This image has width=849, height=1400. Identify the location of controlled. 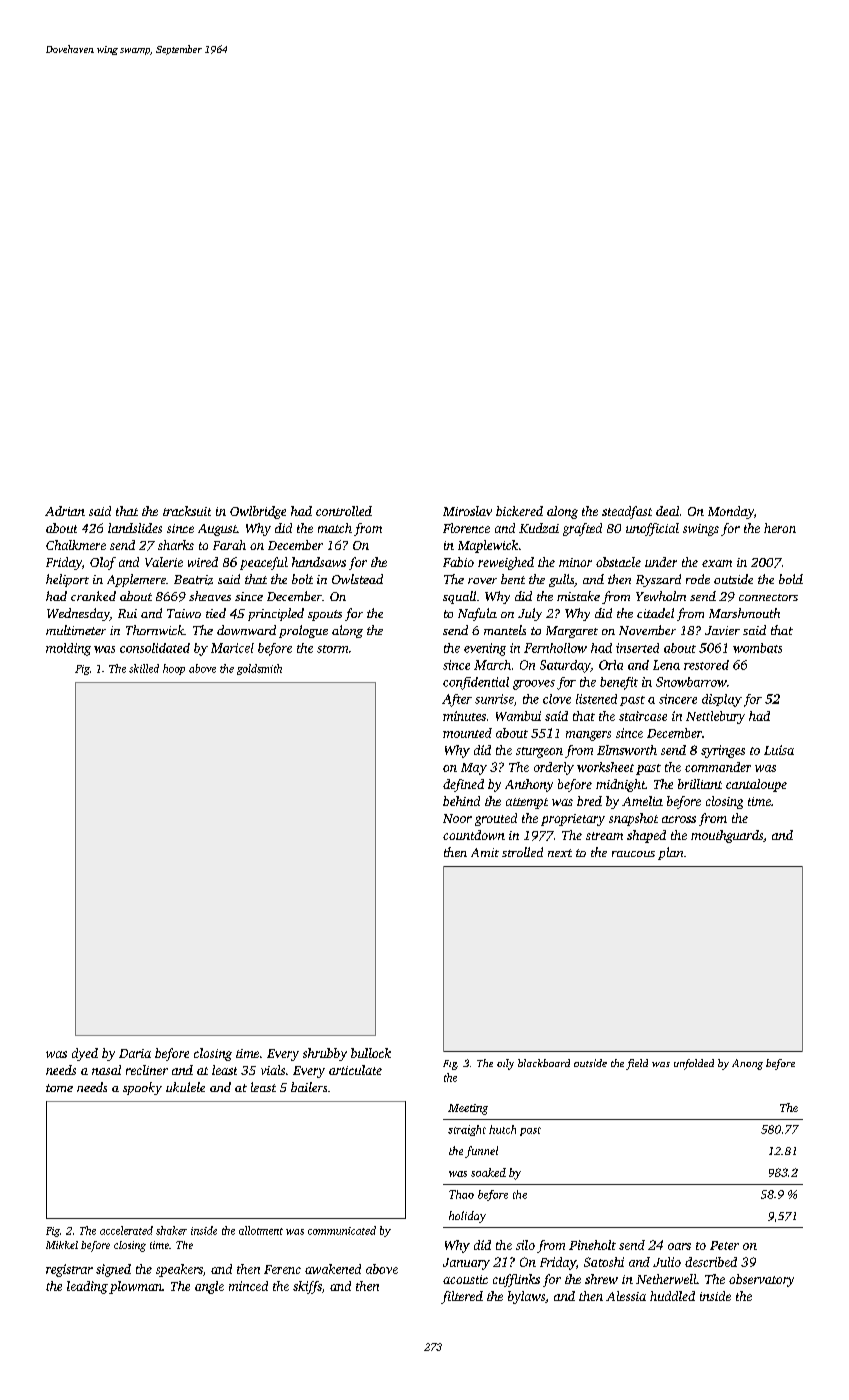
(344, 511).
